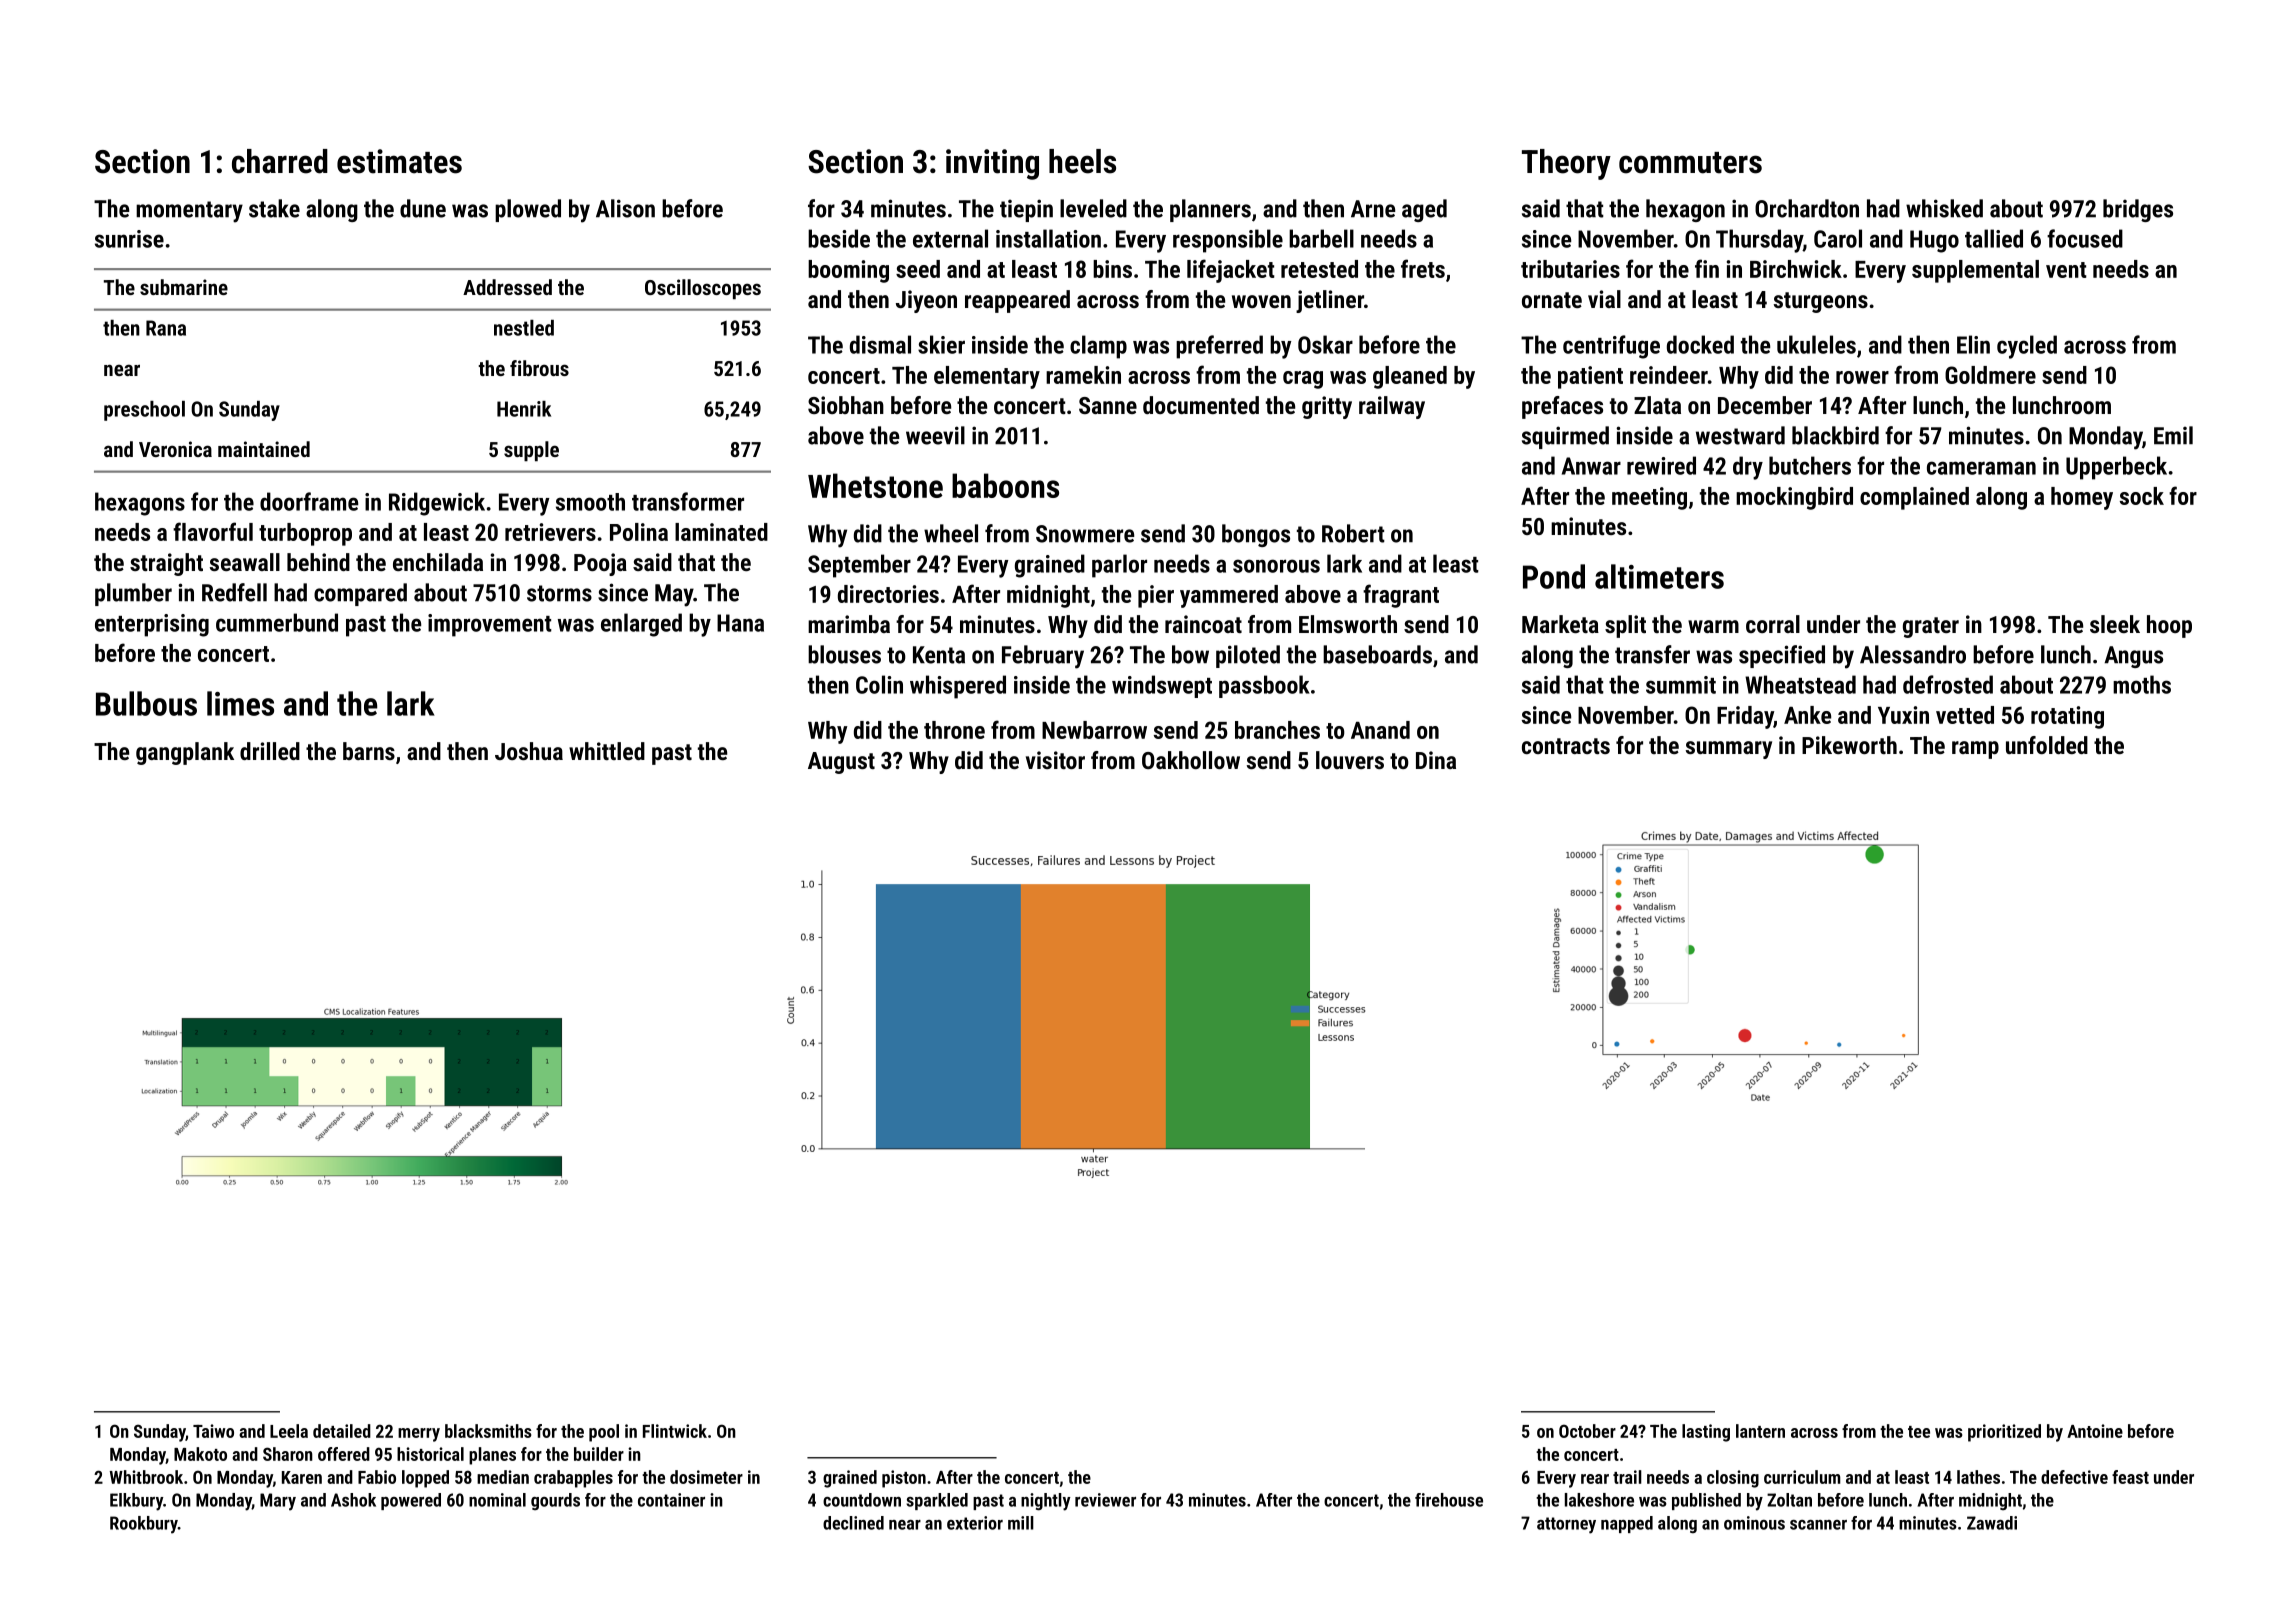 The image size is (2292, 1620). I want to click on gangplank, so click(185, 753).
